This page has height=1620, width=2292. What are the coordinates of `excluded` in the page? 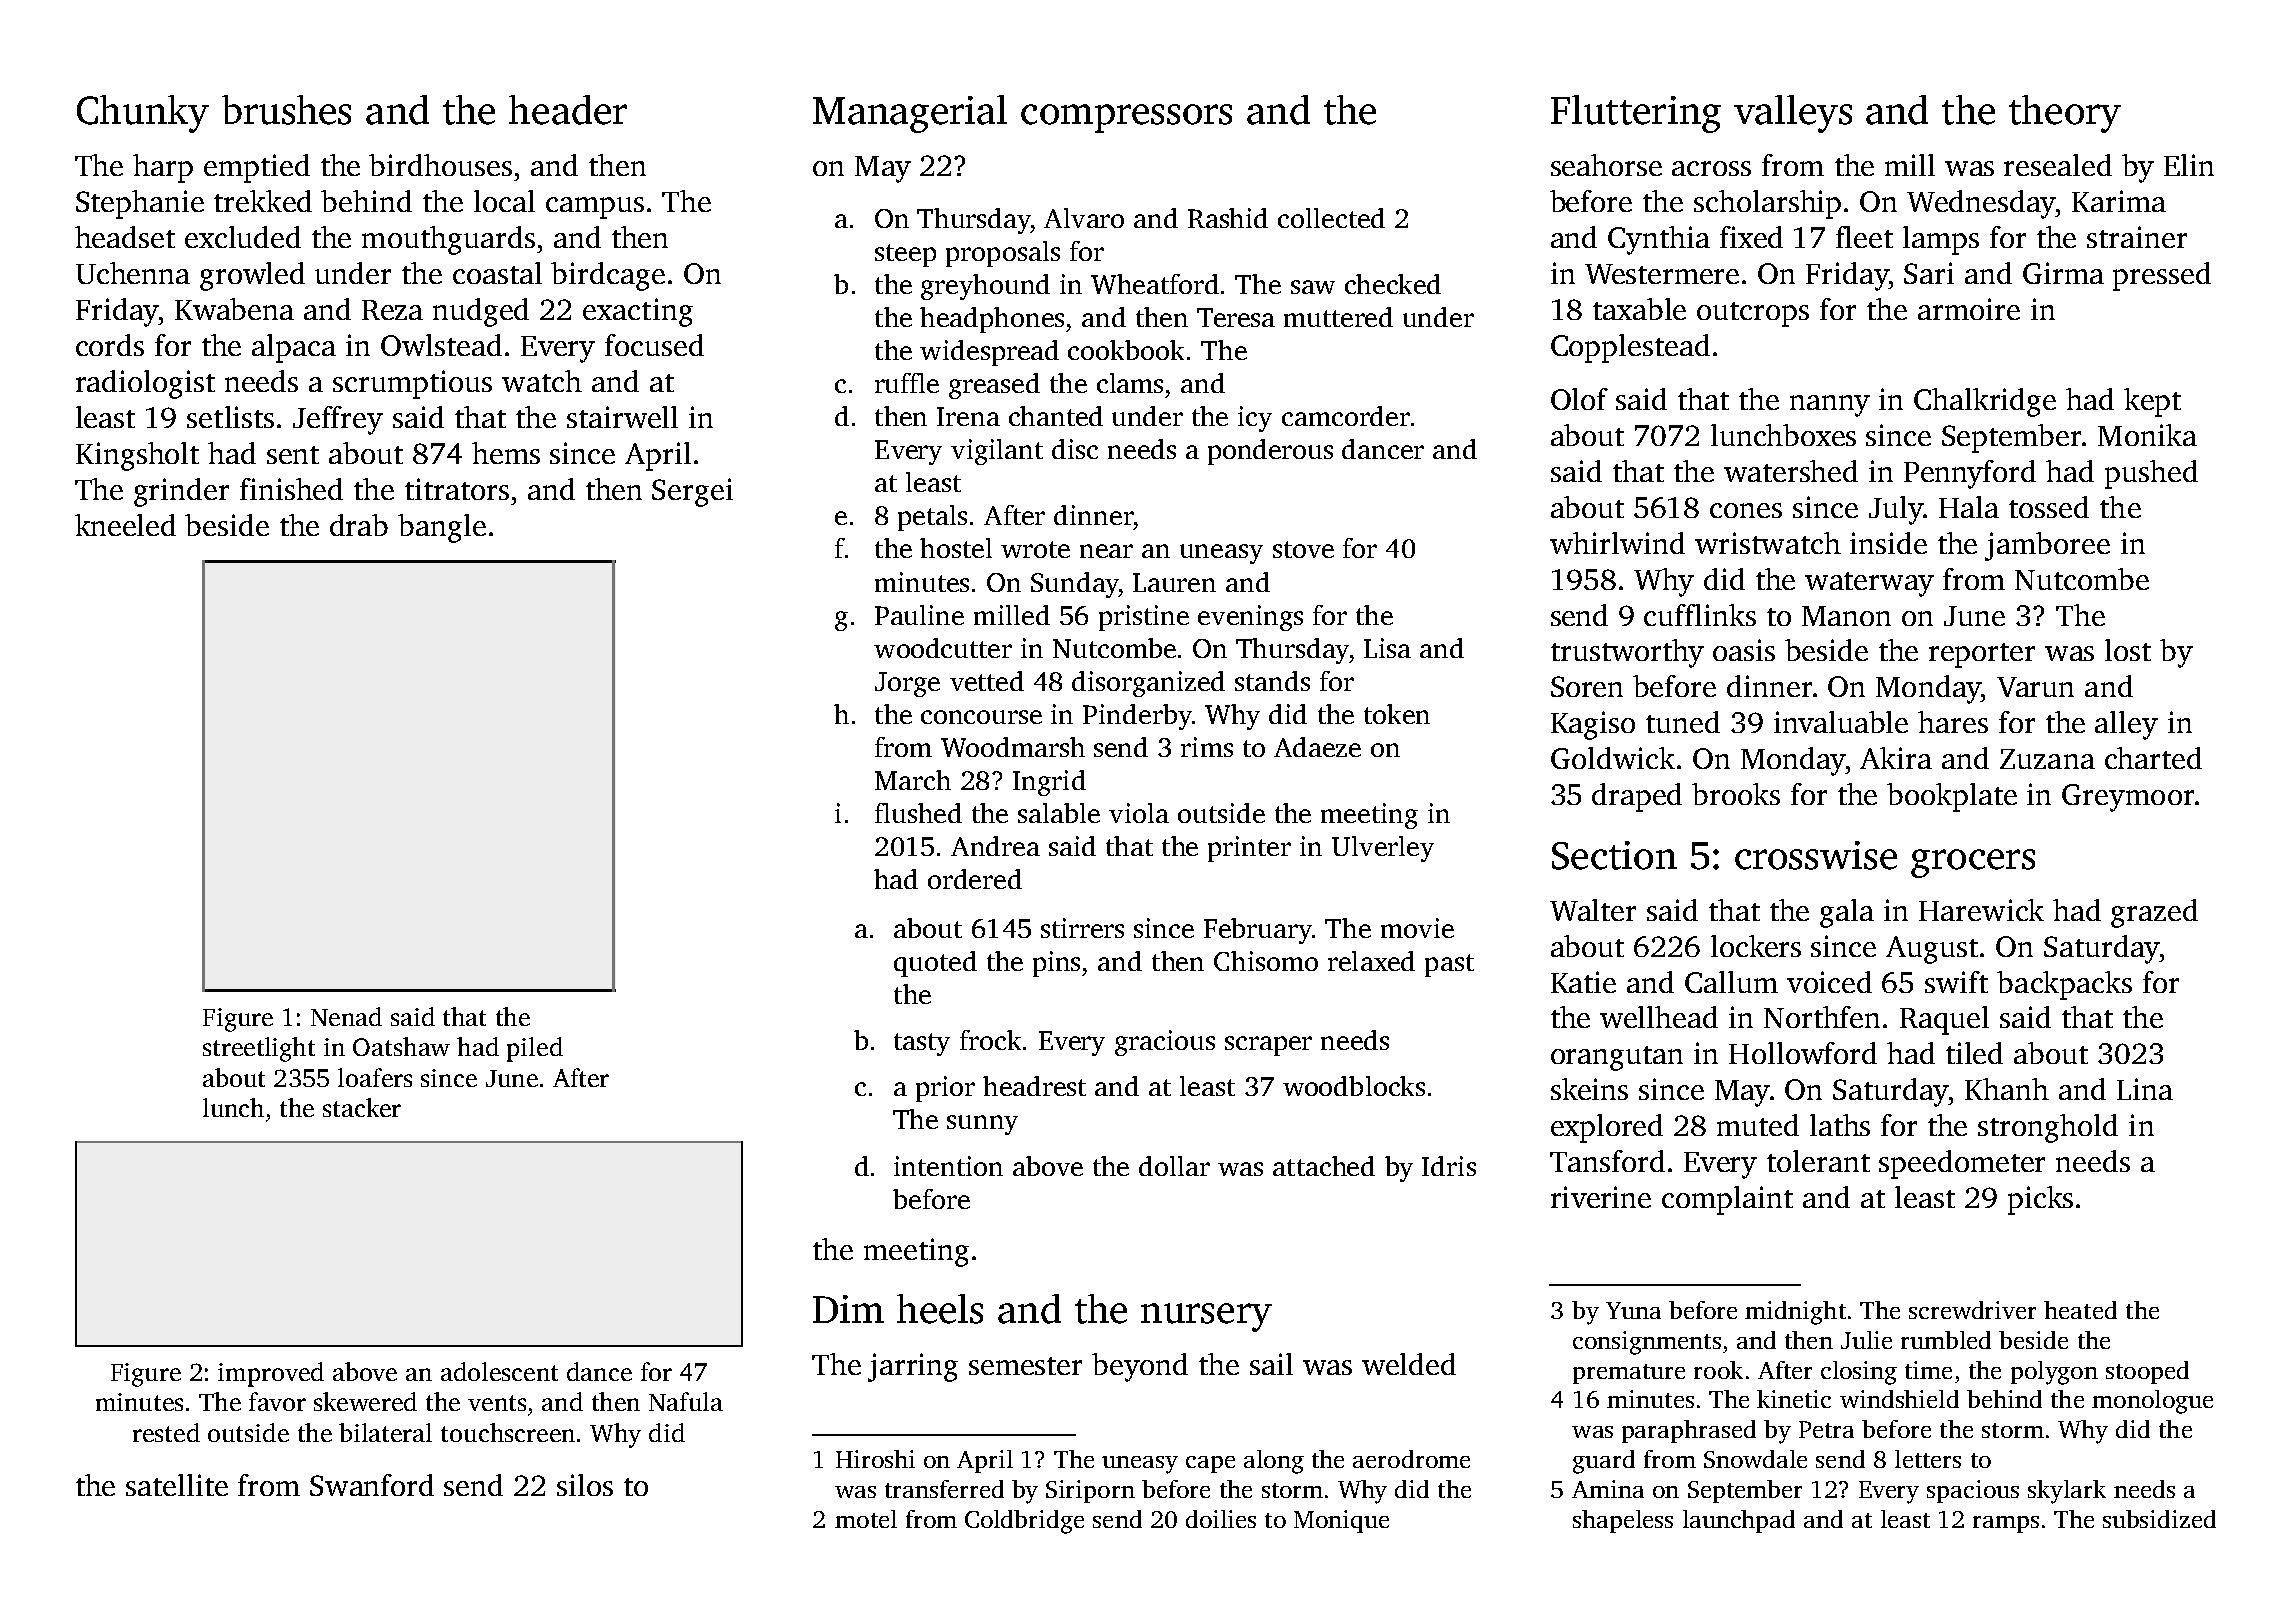 It's located at (243, 237).
